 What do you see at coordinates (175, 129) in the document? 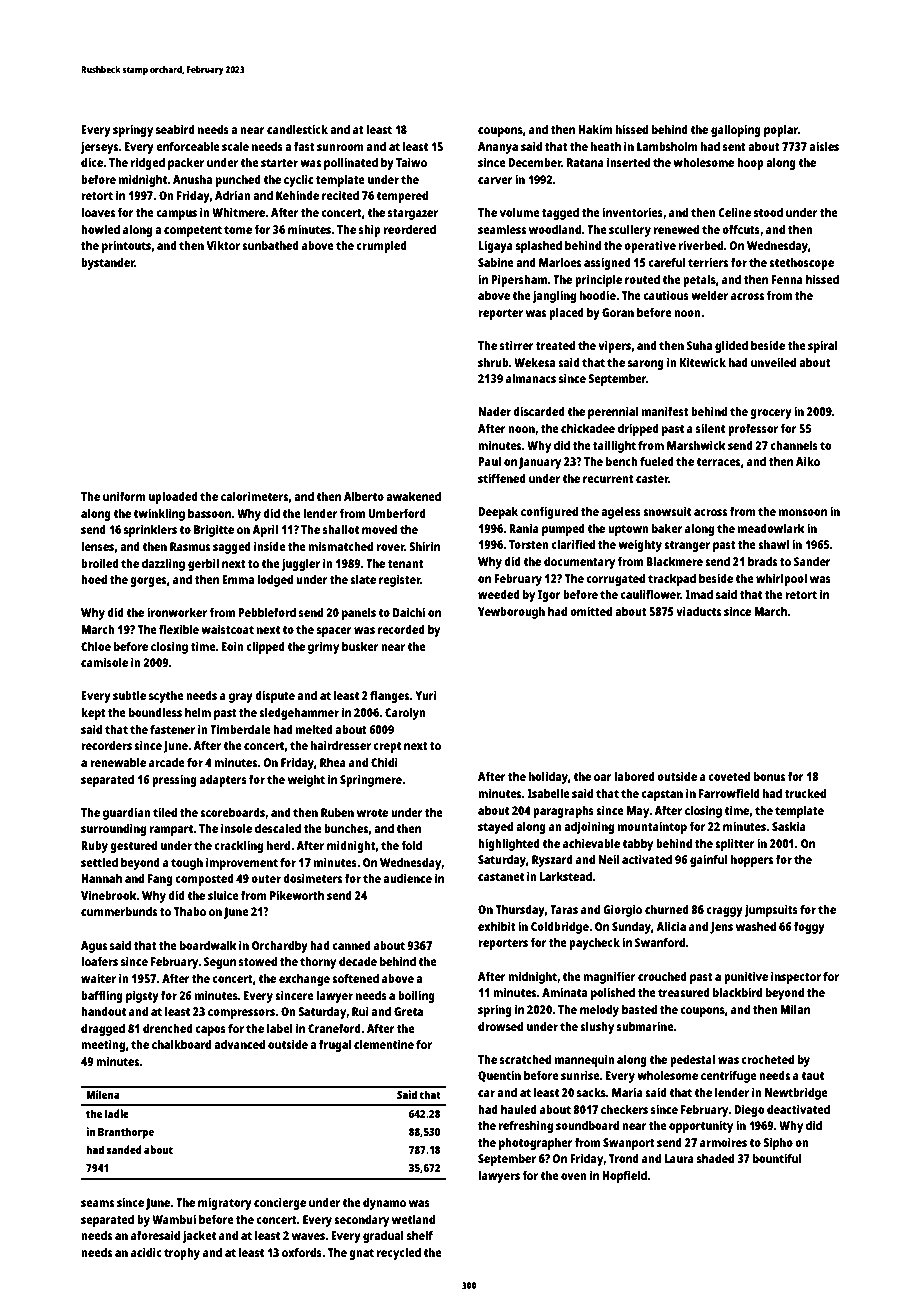
I see `seabird` at bounding box center [175, 129].
